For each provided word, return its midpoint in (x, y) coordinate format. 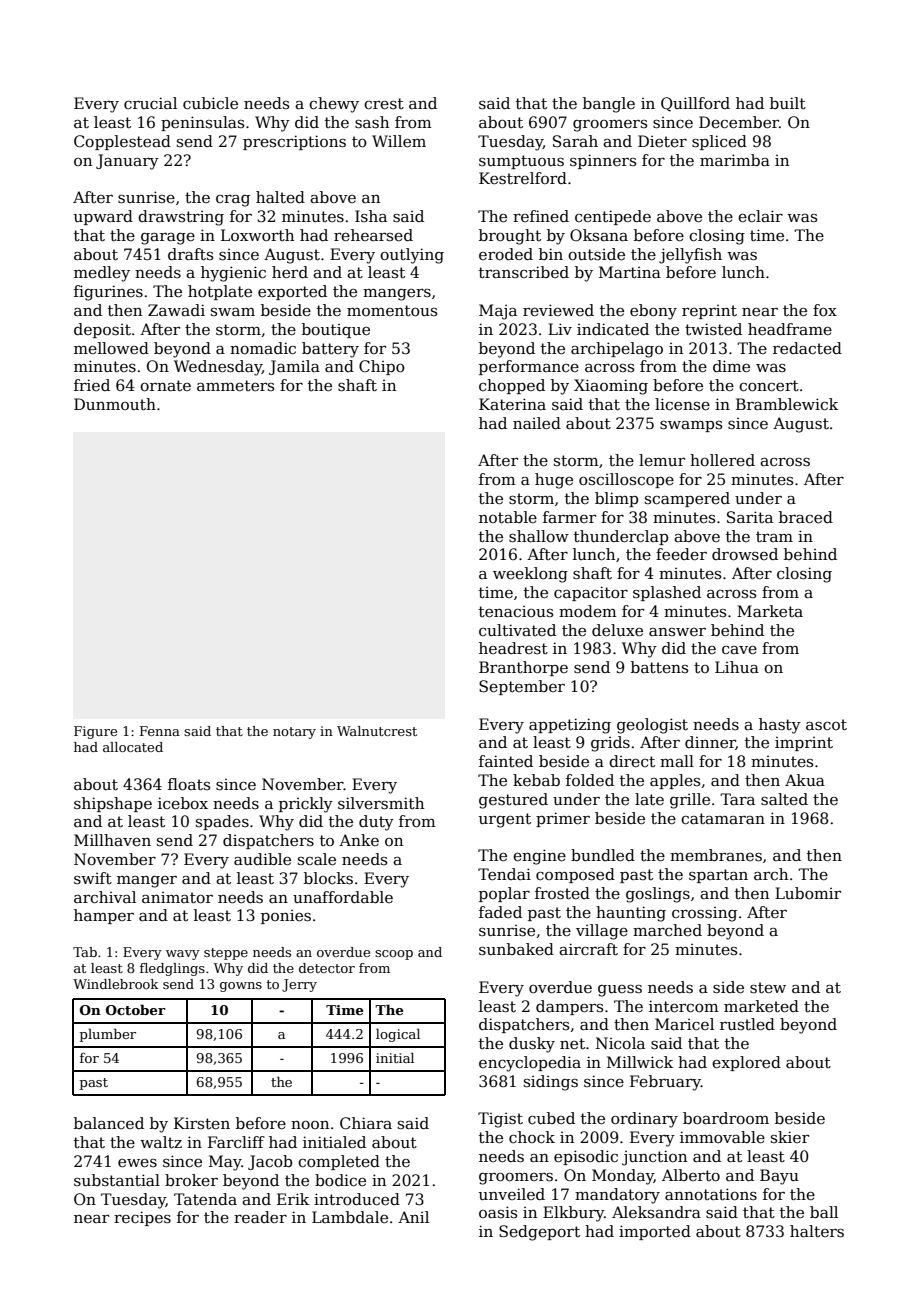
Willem (399, 141)
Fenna (160, 731)
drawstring (181, 218)
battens (659, 667)
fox (825, 310)
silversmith (381, 803)
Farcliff (236, 1142)
